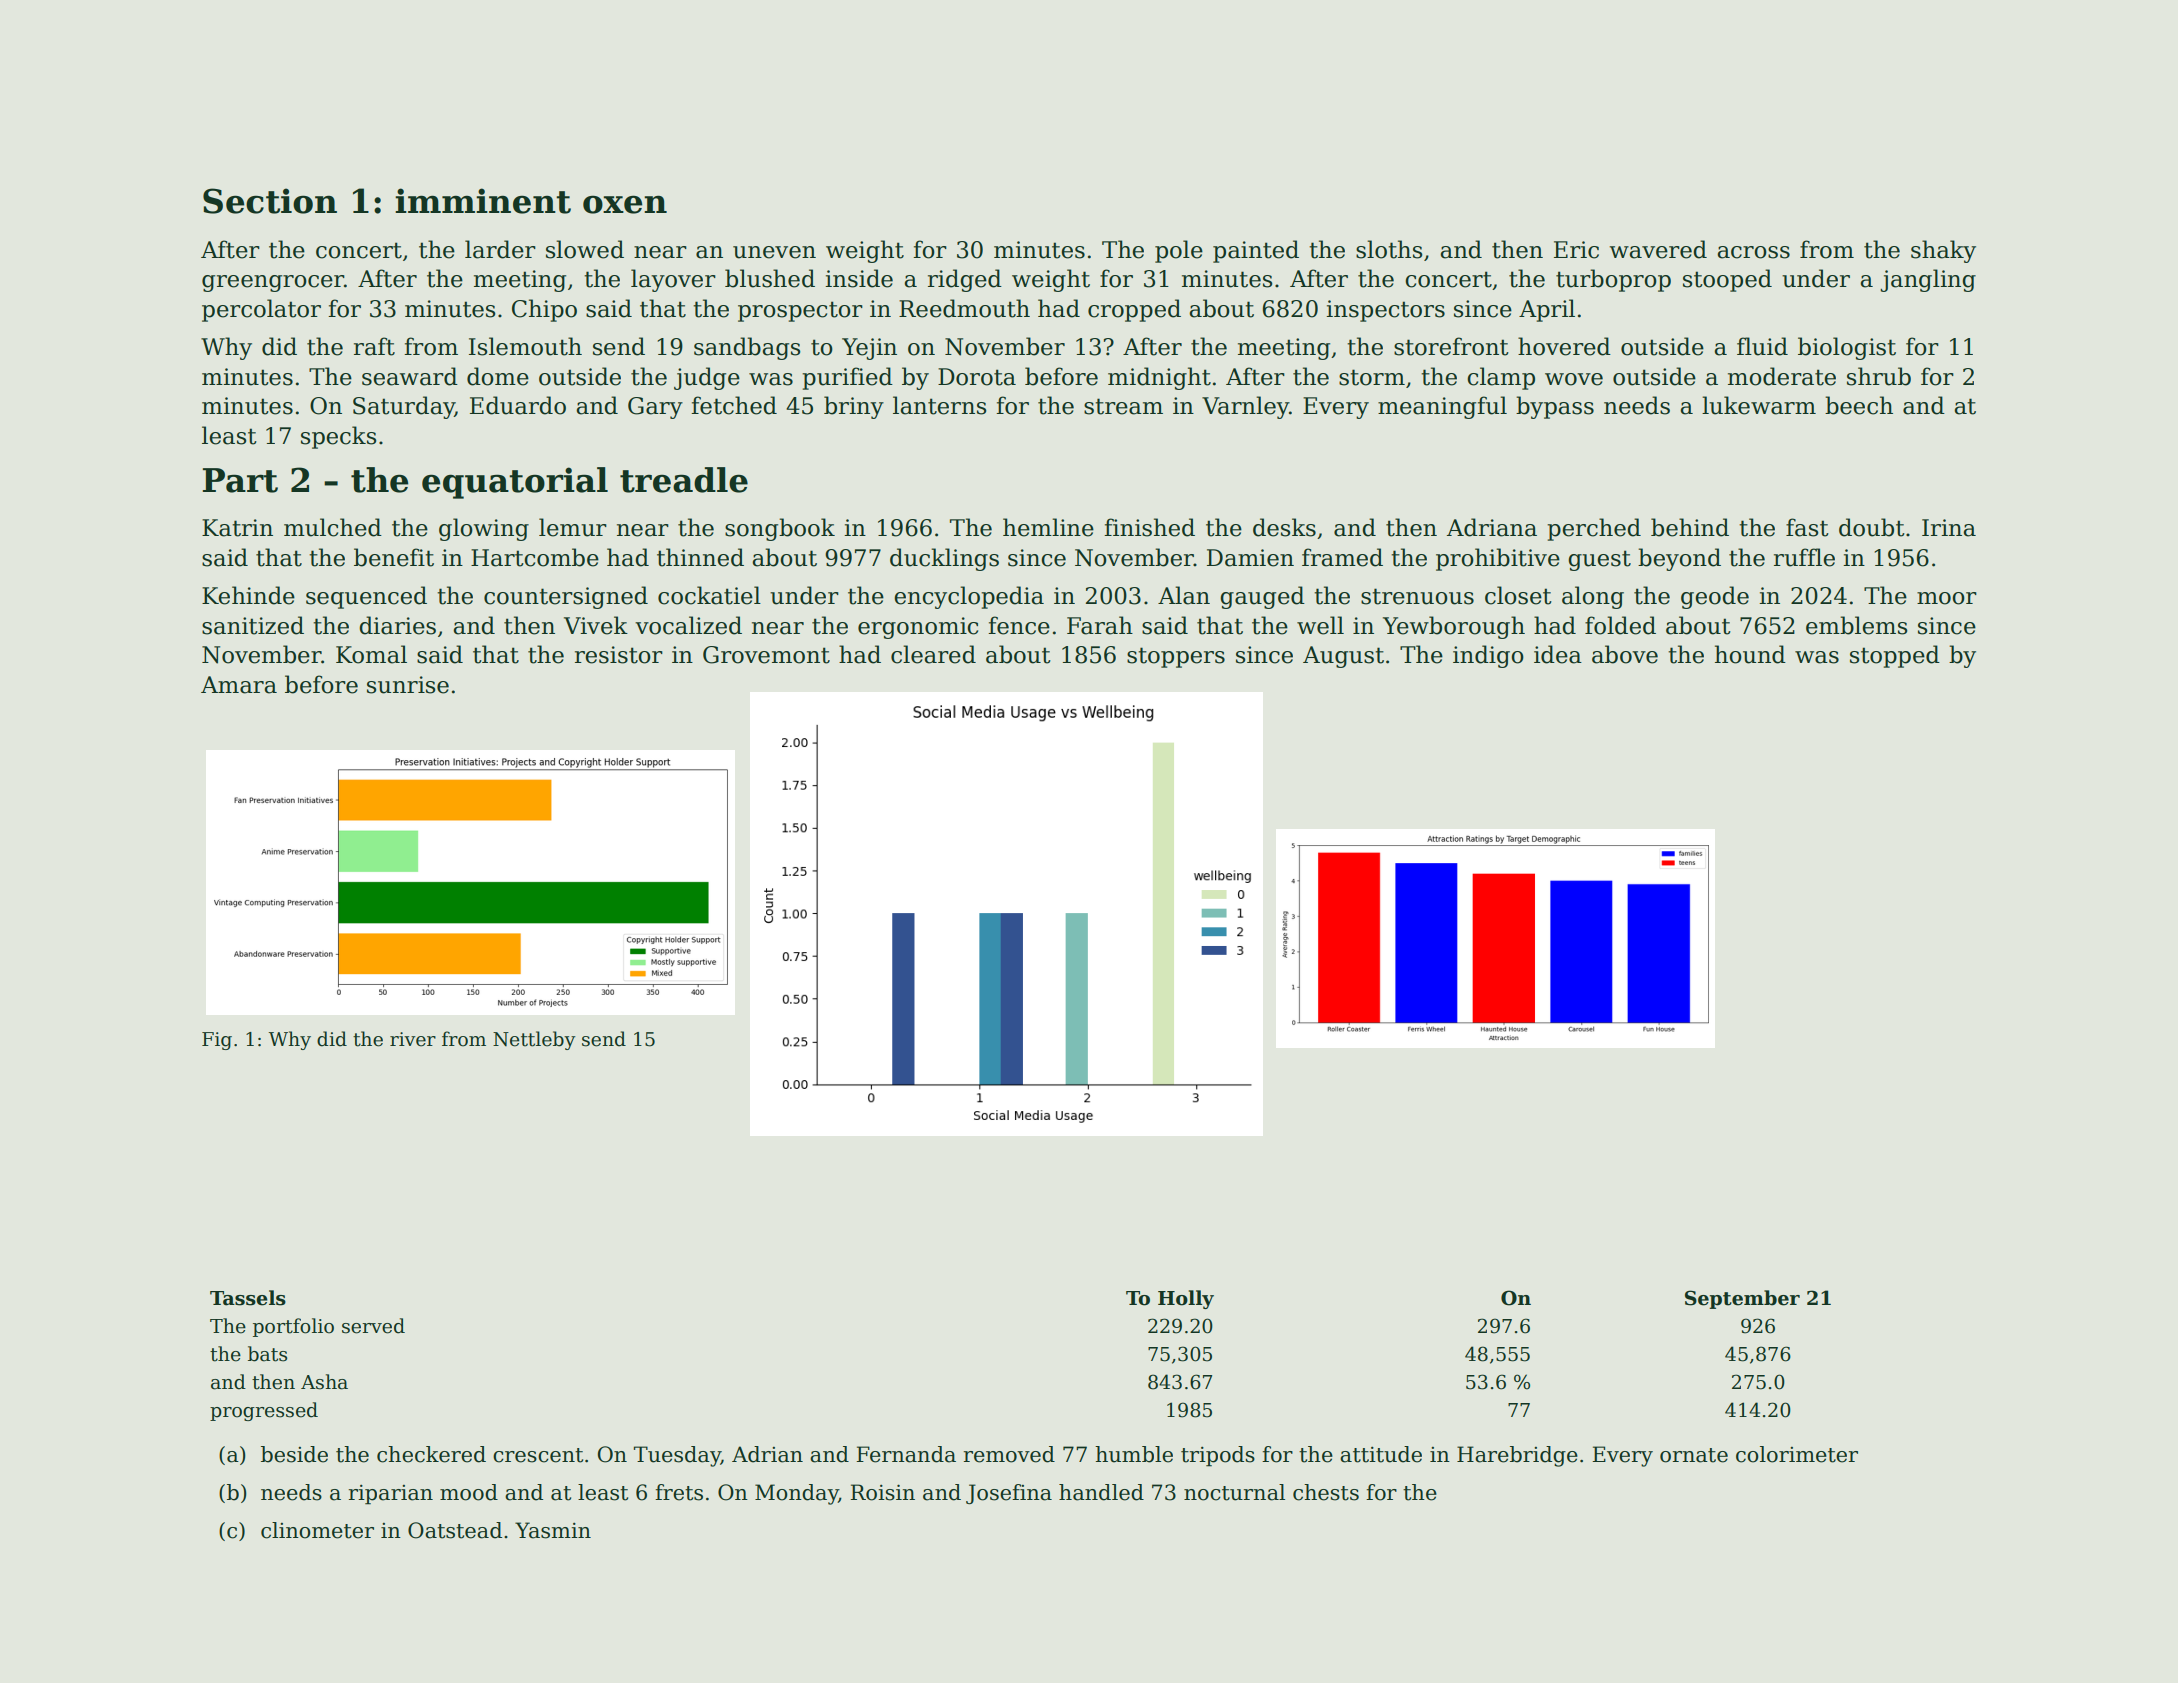 The width and height of the screenshot is (2178, 1683). Describe the element at coordinates (1727, 280) in the screenshot. I see `stooped` at that location.
